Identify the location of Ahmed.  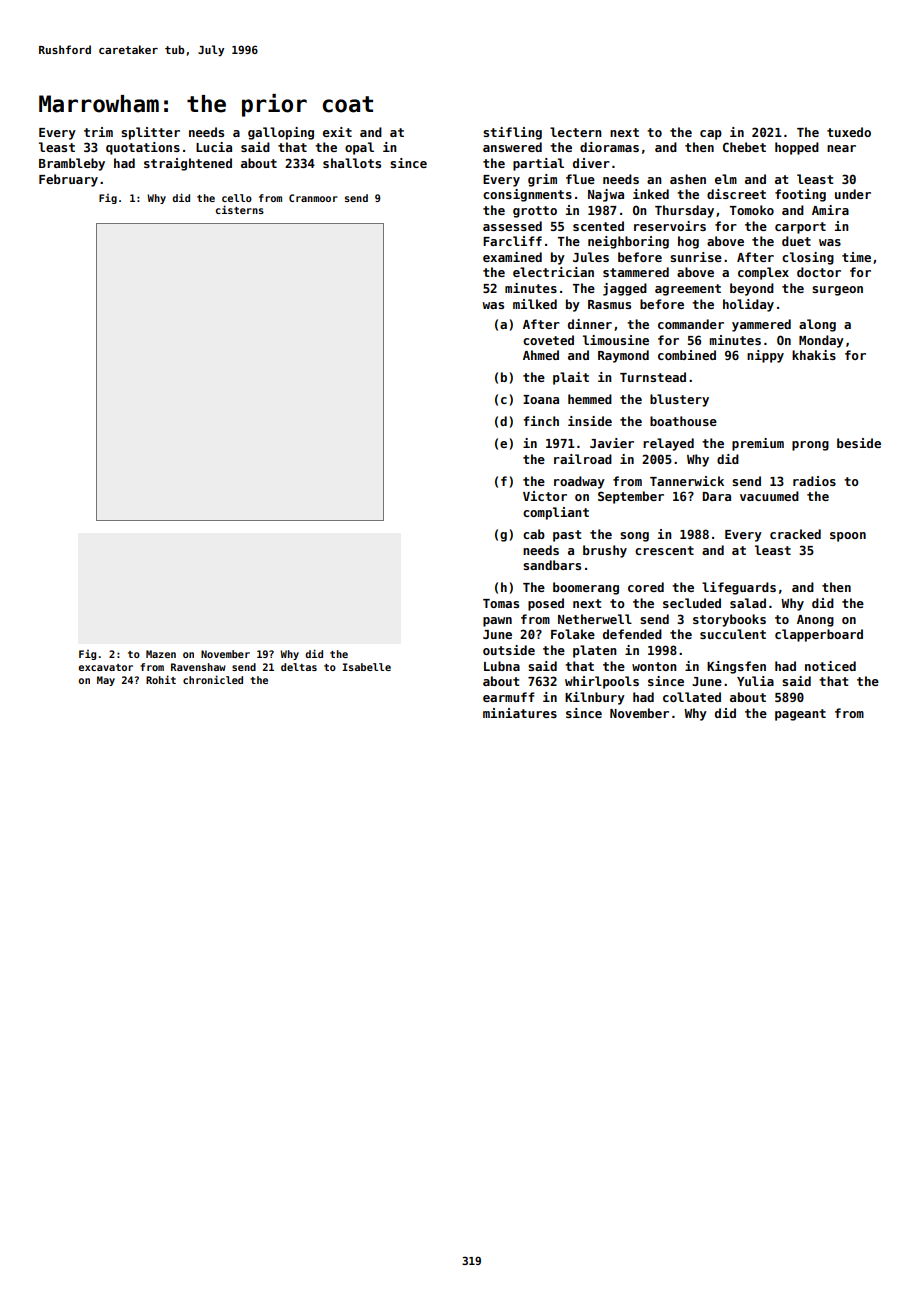
(541, 355).
